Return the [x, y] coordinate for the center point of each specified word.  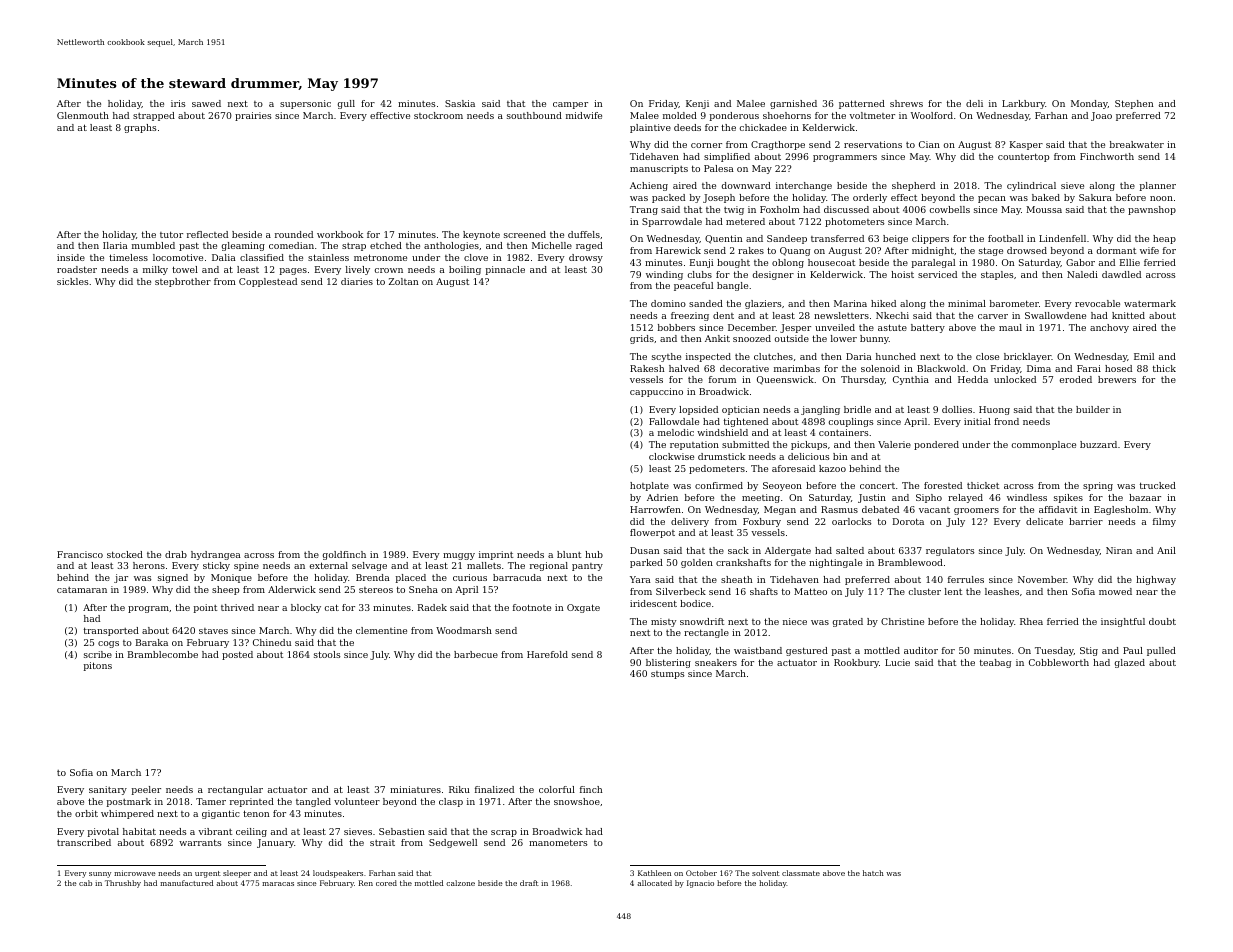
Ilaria [115, 245]
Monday [1089, 104]
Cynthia [911, 380]
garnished [793, 104]
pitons [98, 666]
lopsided [698, 410]
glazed [1130, 663]
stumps [668, 675]
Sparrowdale [672, 222]
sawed [206, 103]
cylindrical [1031, 186]
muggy [459, 556]
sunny [100, 875]
